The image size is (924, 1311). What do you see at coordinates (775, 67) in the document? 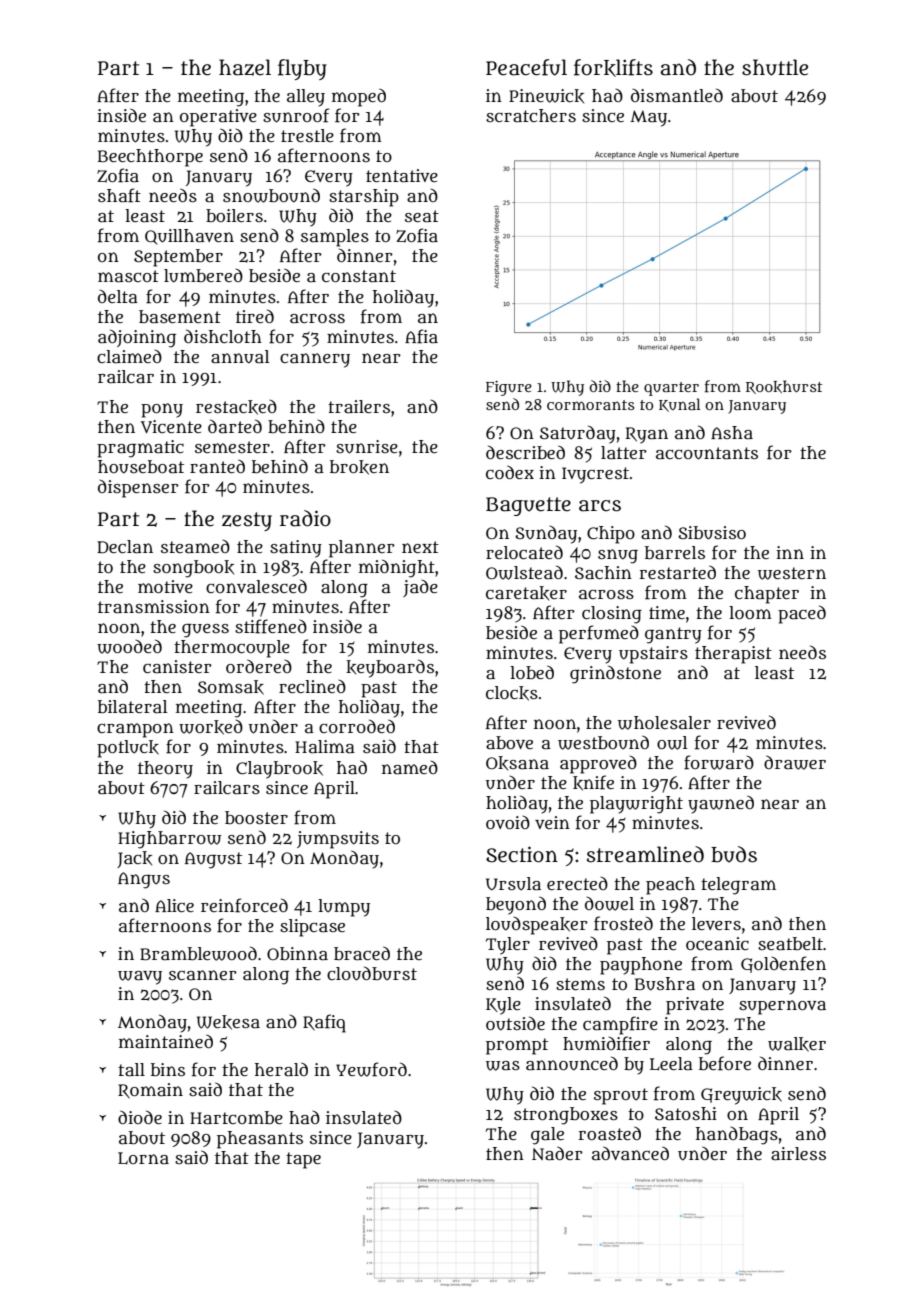
I see `shuttle` at bounding box center [775, 67].
